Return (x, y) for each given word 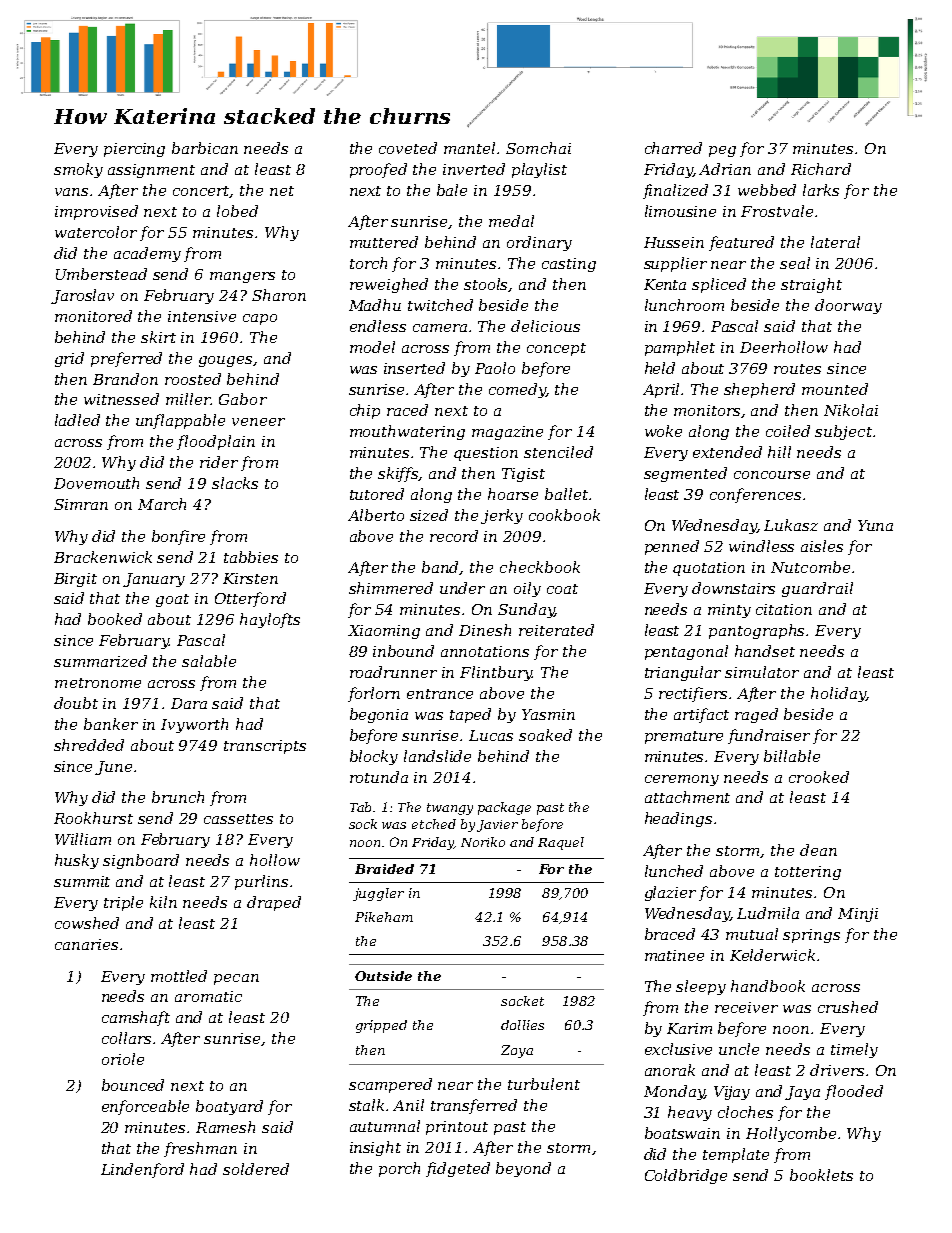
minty (729, 611)
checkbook (540, 567)
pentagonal (686, 652)
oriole (123, 1059)
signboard (141, 861)
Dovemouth (96, 483)
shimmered (391, 588)
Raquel (561, 843)
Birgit (75, 580)
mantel (469, 148)
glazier (670, 893)
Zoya (517, 1051)
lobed (237, 211)
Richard (821, 169)
